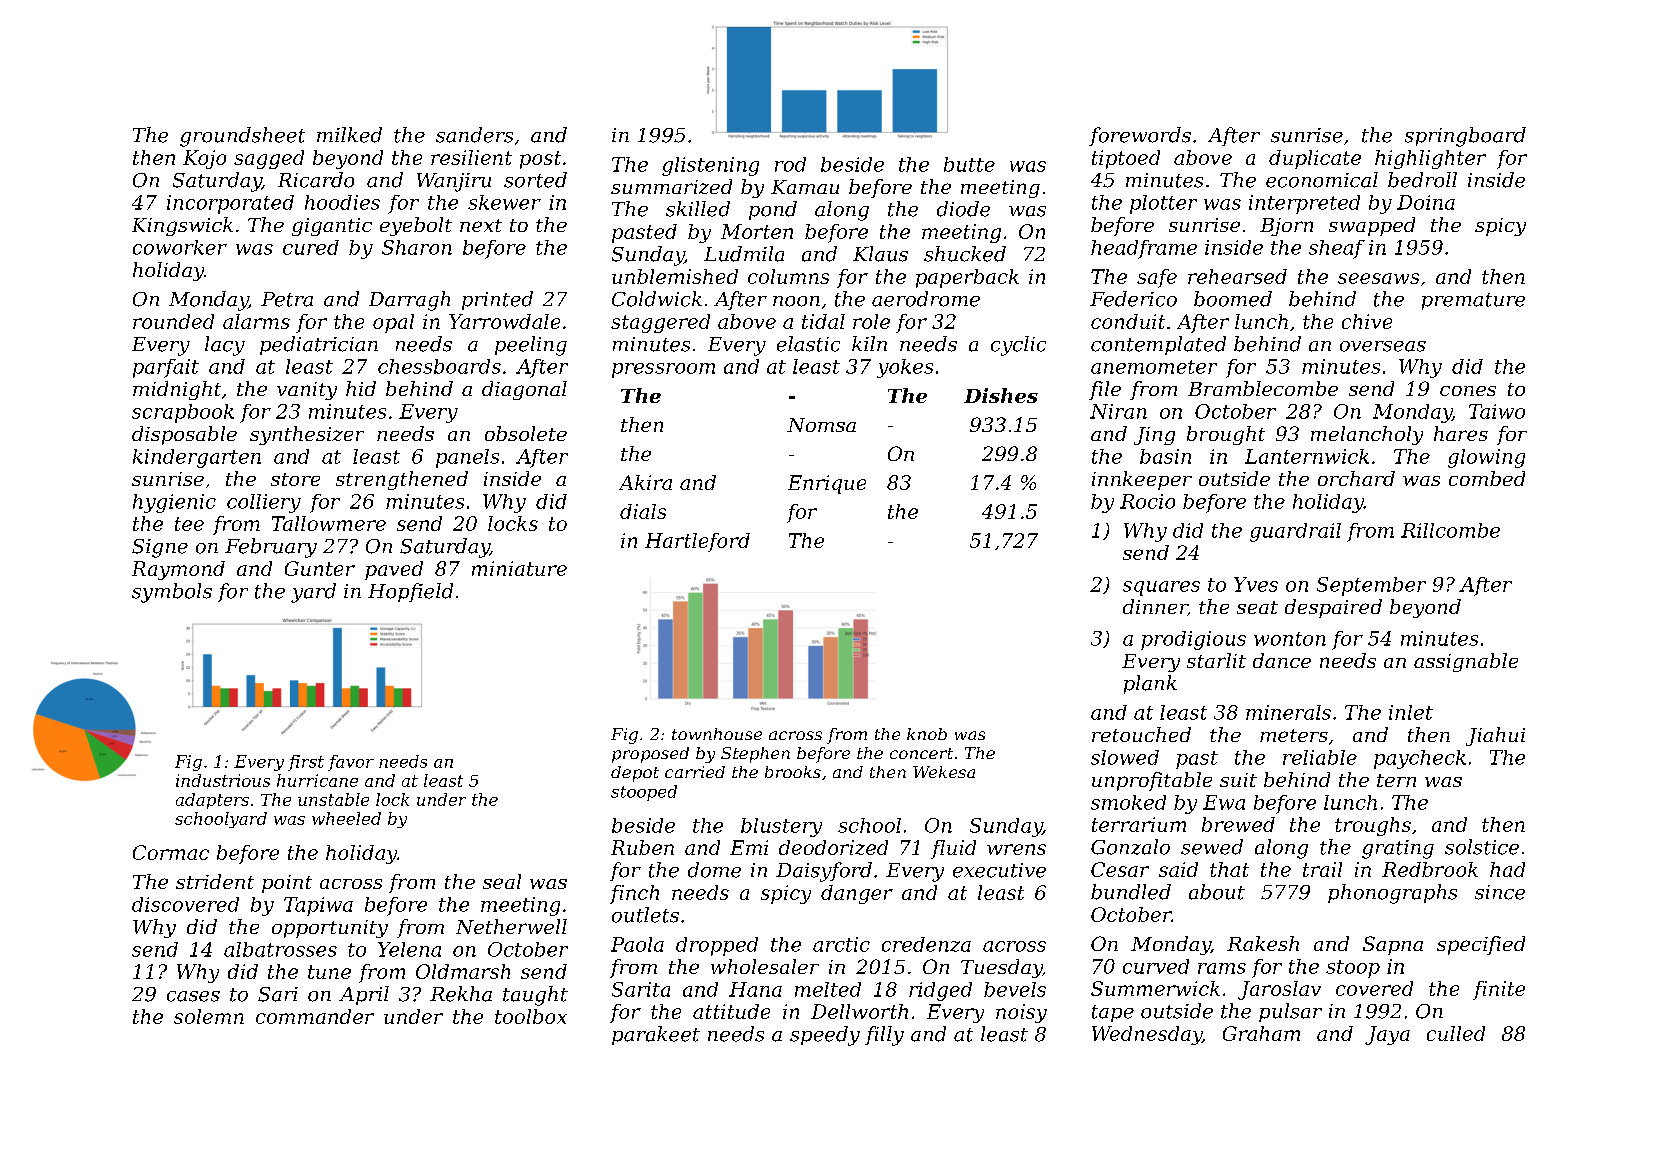  I want to click on Akira, so click(645, 482).
